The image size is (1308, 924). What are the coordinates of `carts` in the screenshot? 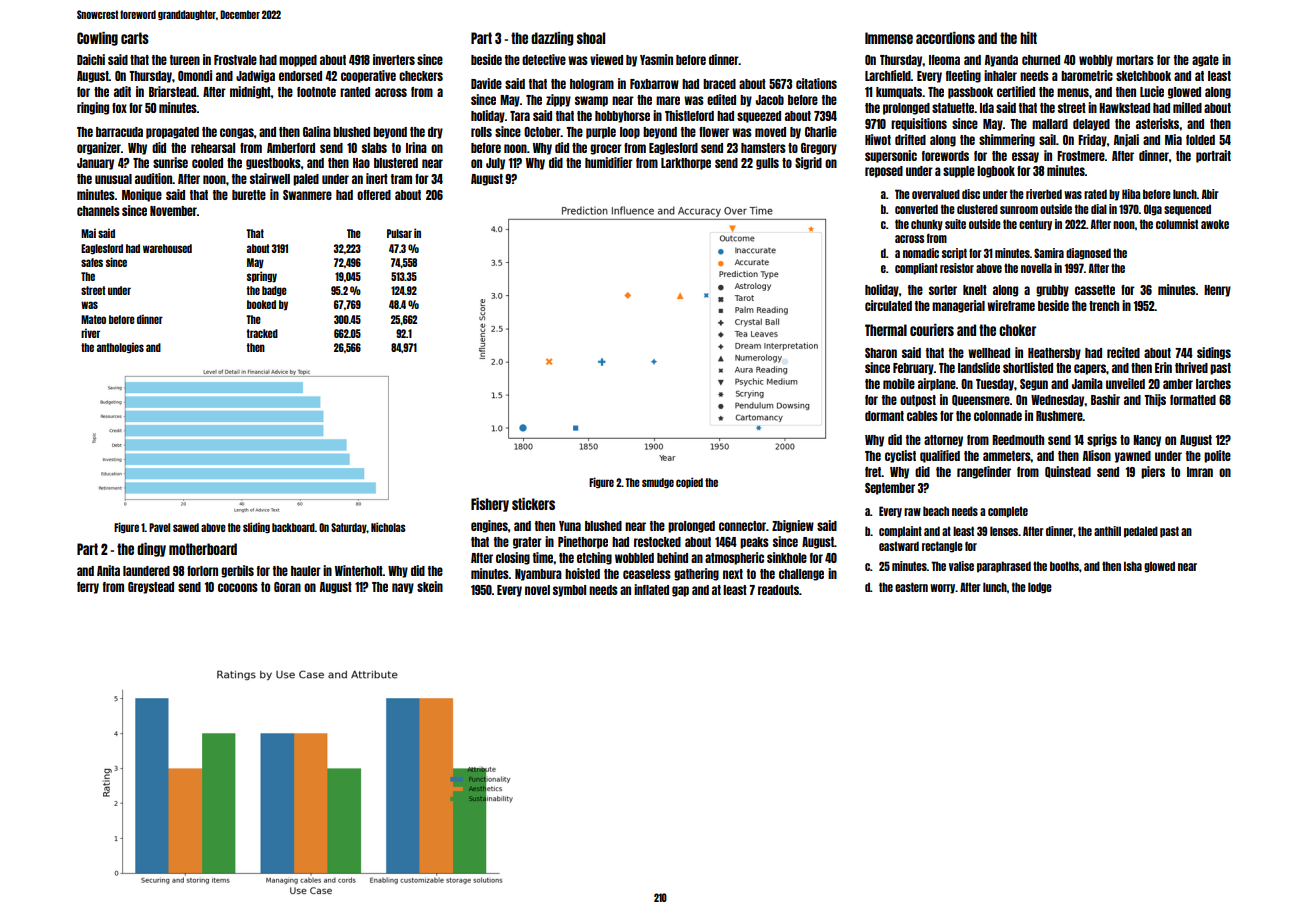 It's located at (135, 38).
